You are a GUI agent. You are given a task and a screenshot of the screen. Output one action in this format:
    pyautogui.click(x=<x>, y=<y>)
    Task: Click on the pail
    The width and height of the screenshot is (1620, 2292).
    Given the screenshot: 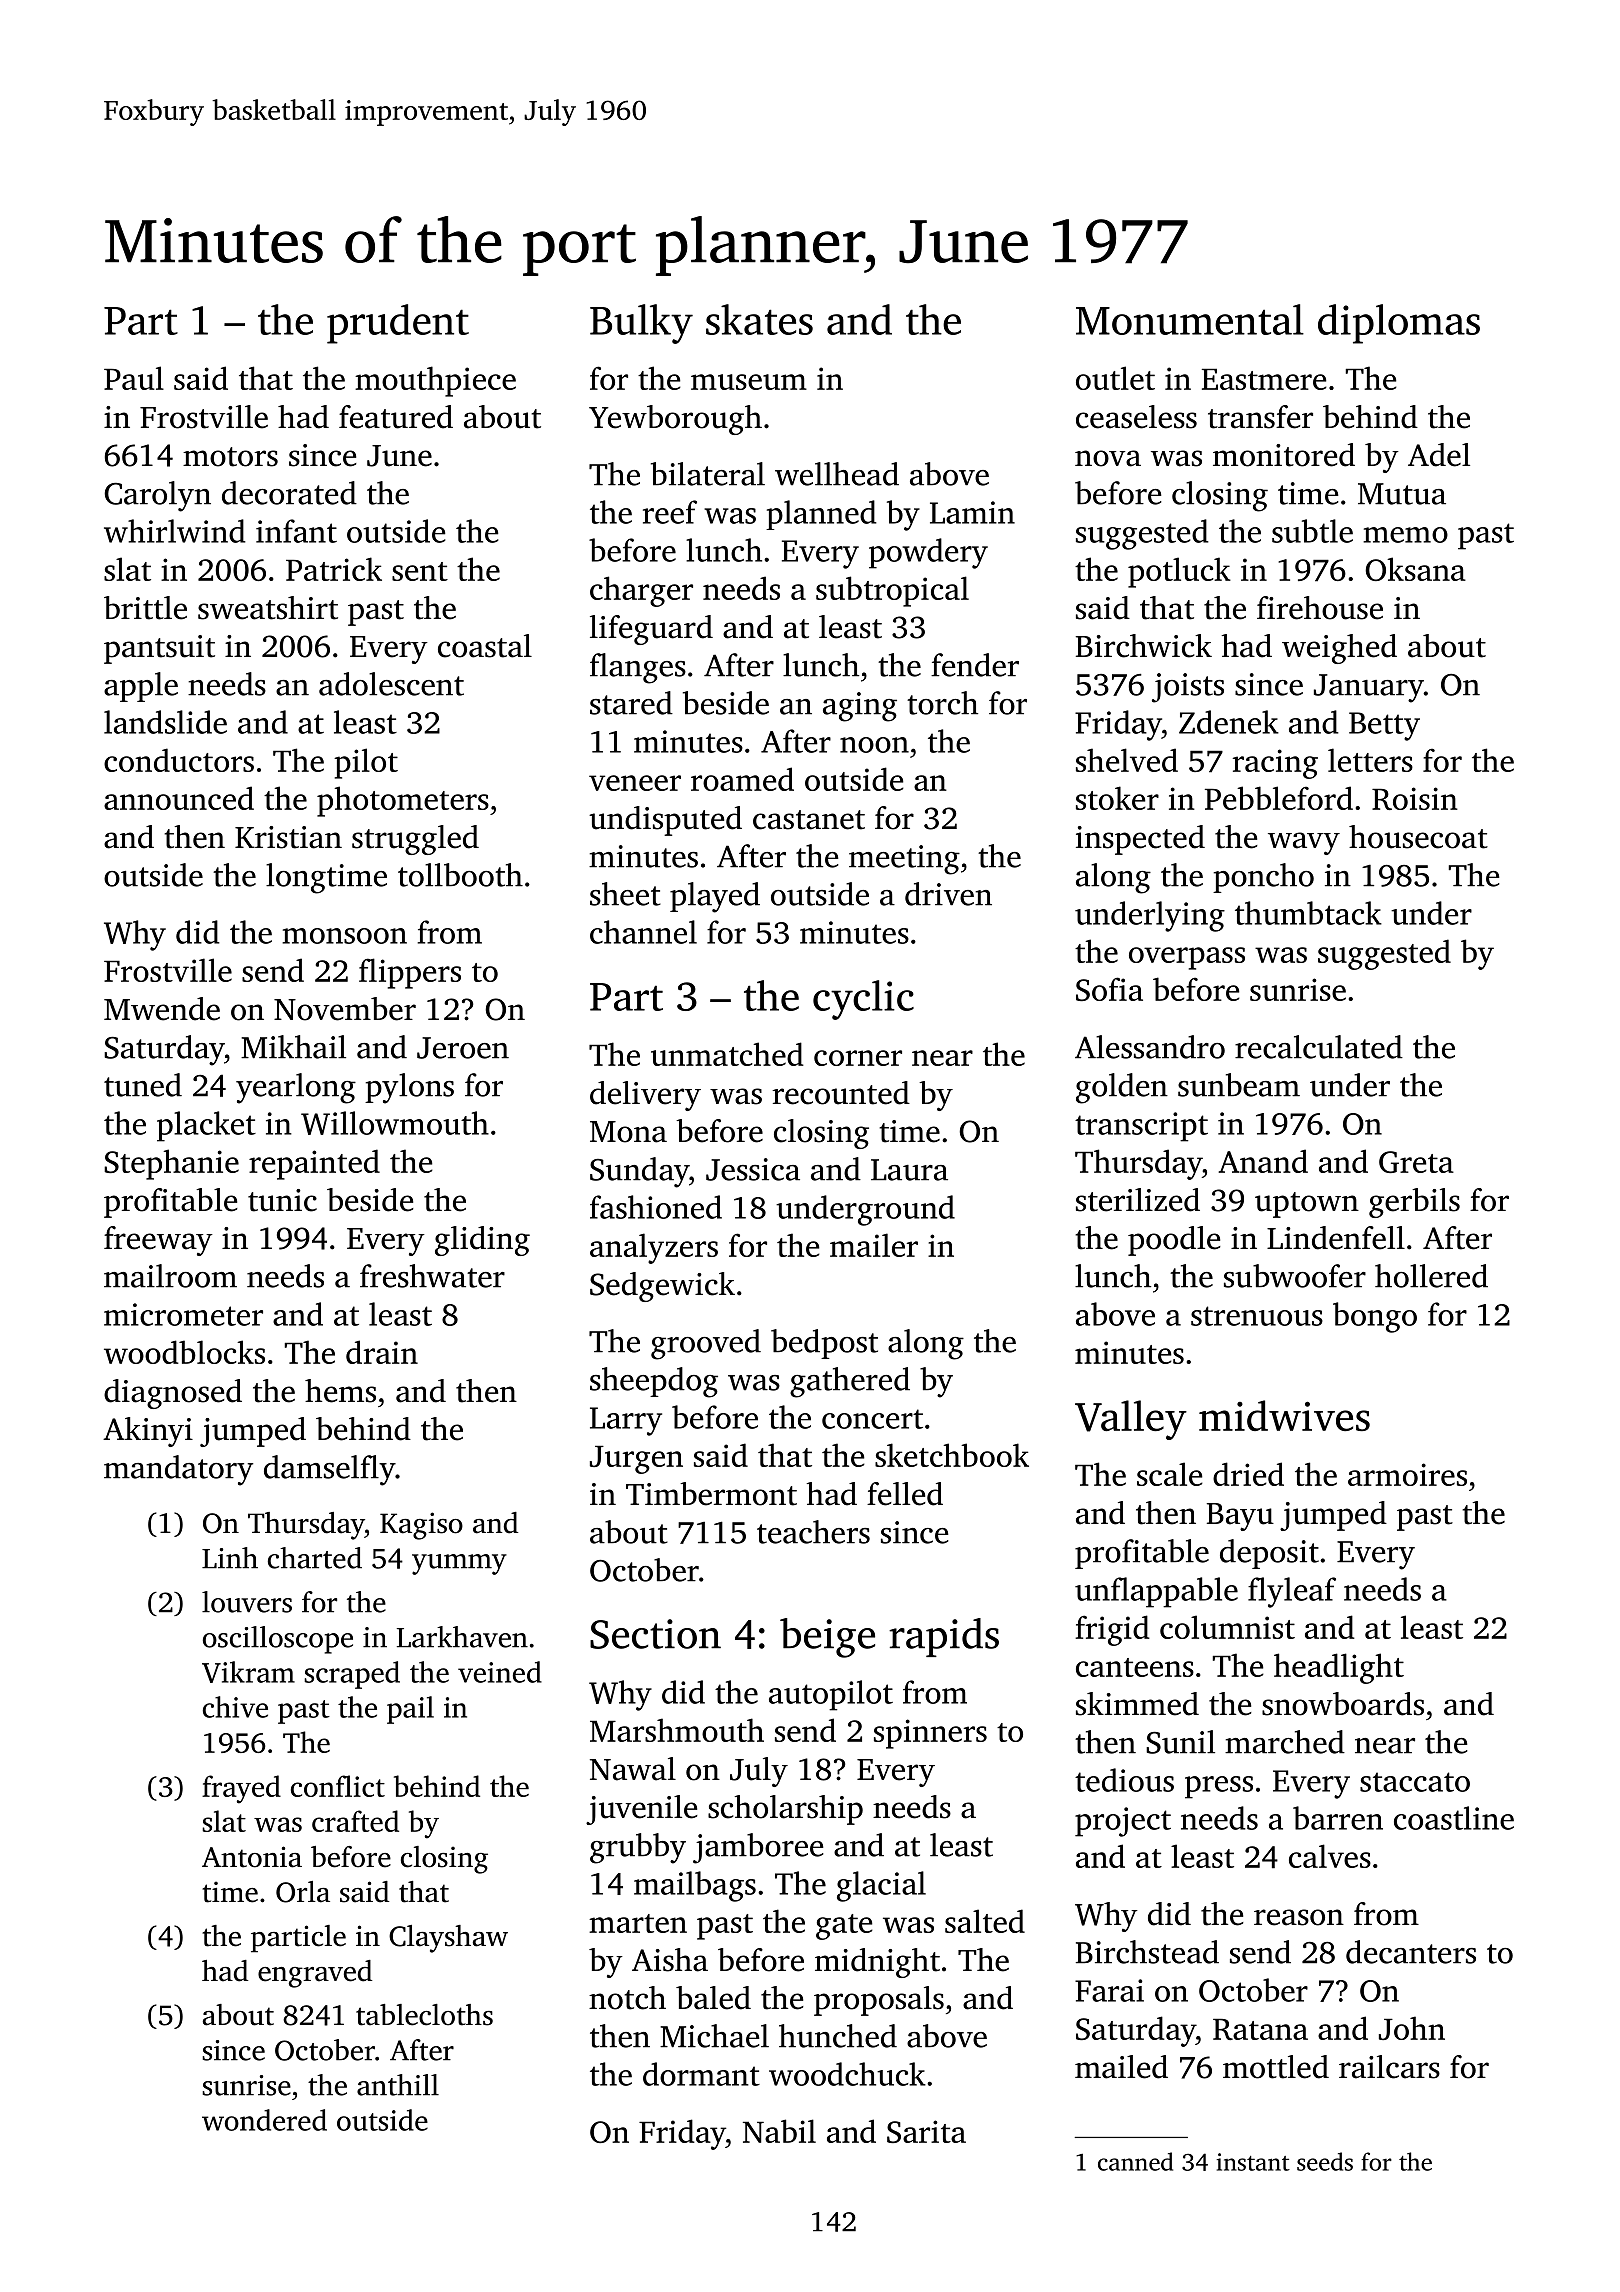 What is the action you would take?
    pyautogui.click(x=410, y=1710)
